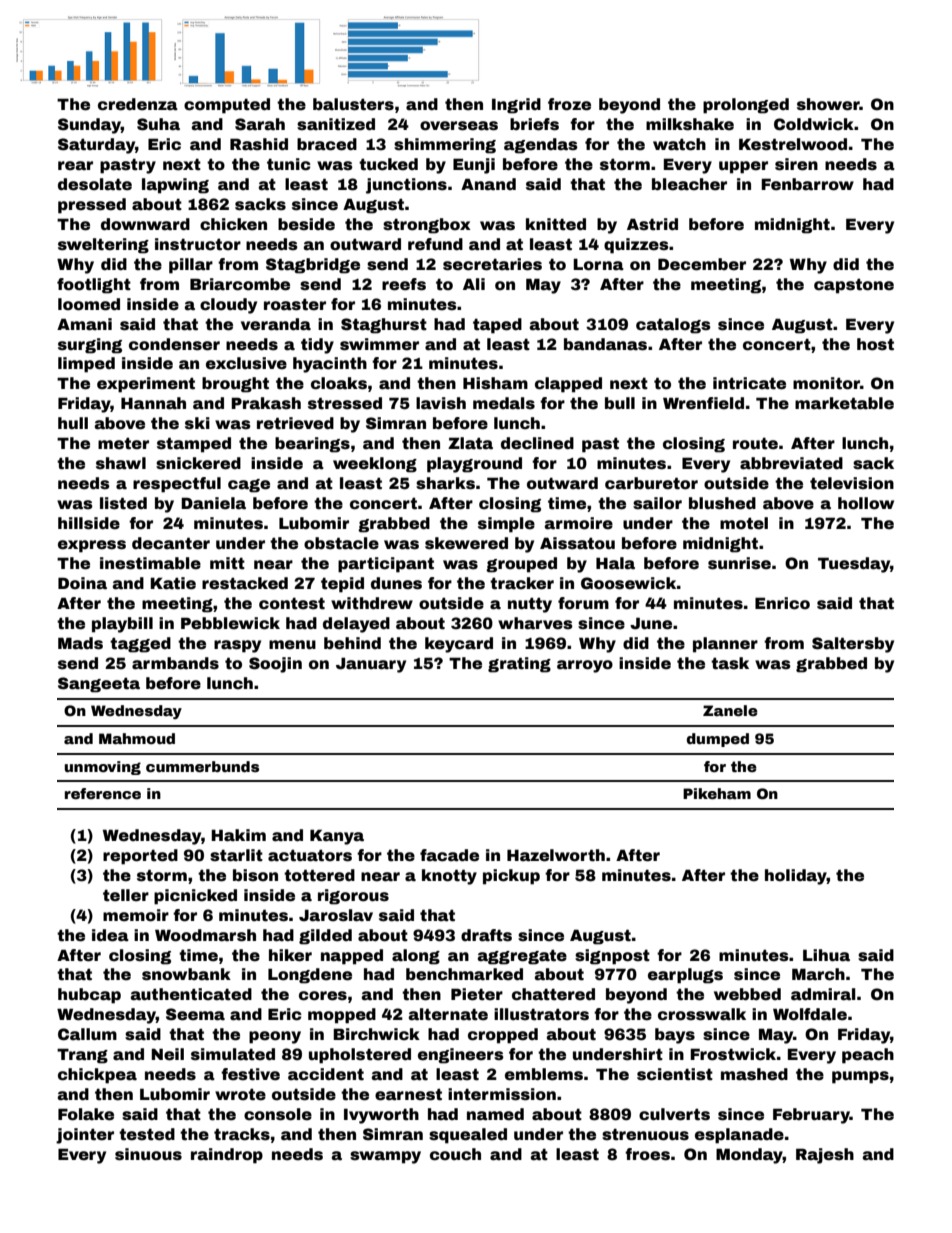 The width and height of the screenshot is (952, 1233). Describe the element at coordinates (238, 835) in the screenshot. I see `Hakim` at that location.
